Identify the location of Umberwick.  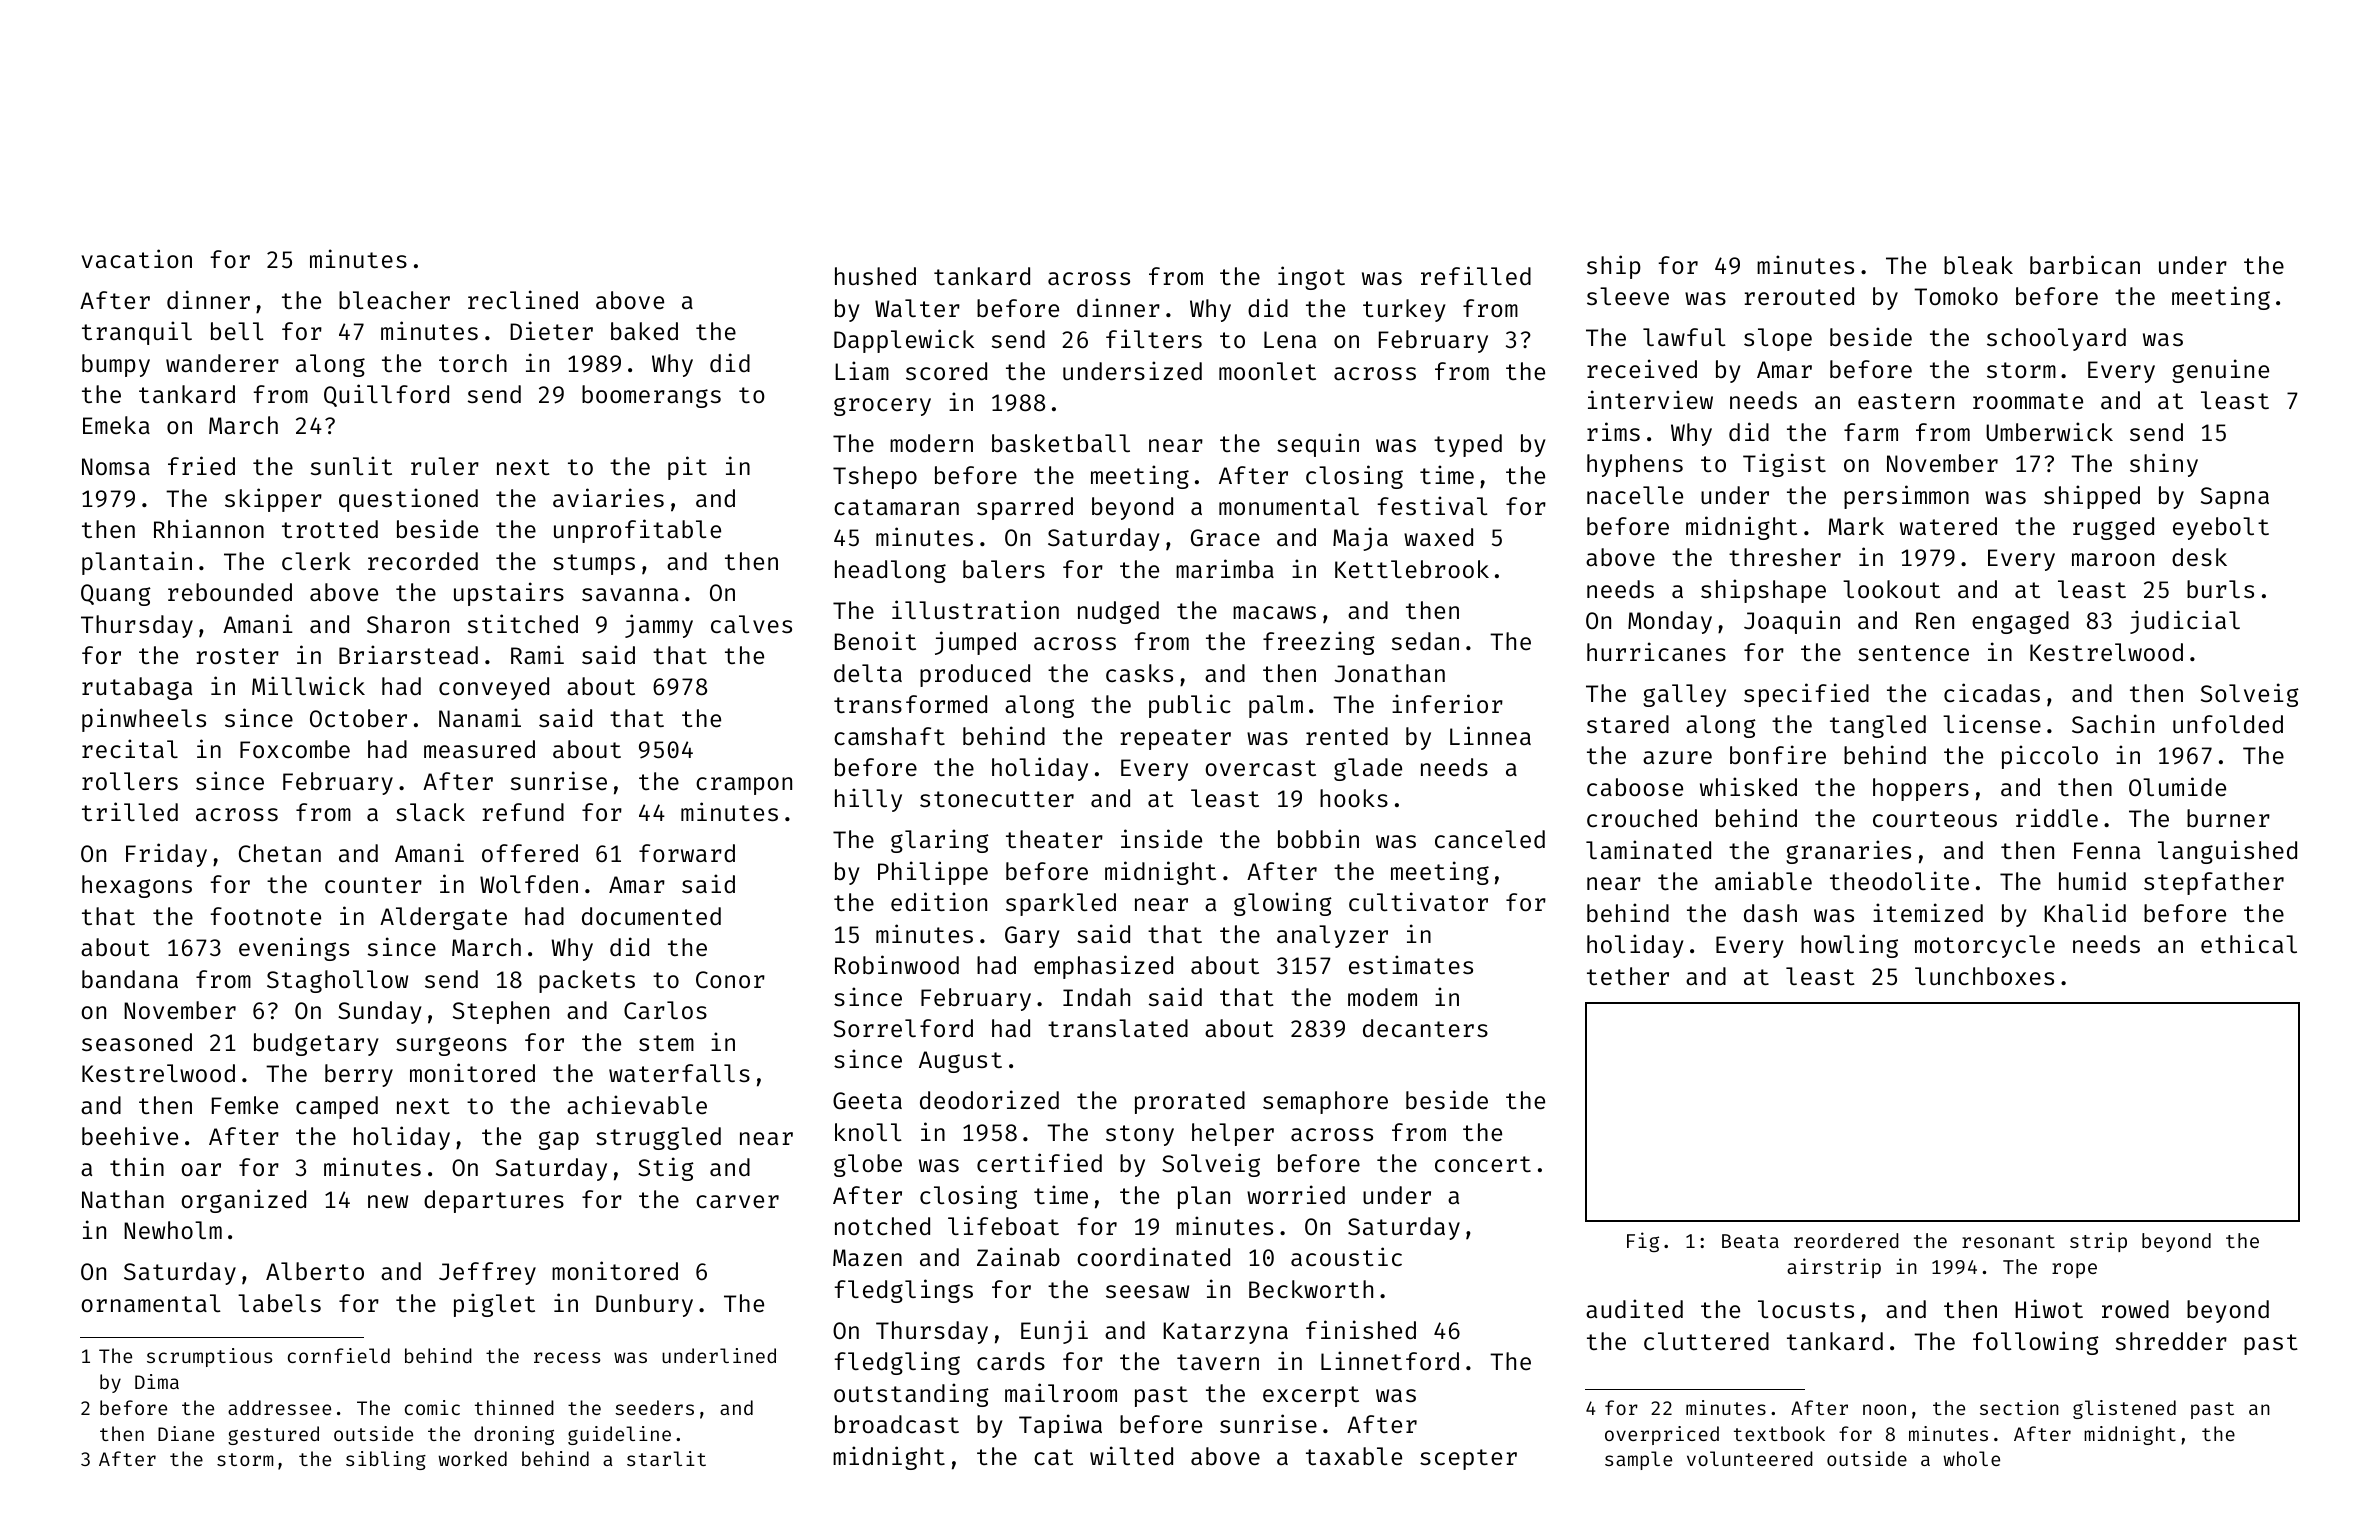
(2049, 431).
